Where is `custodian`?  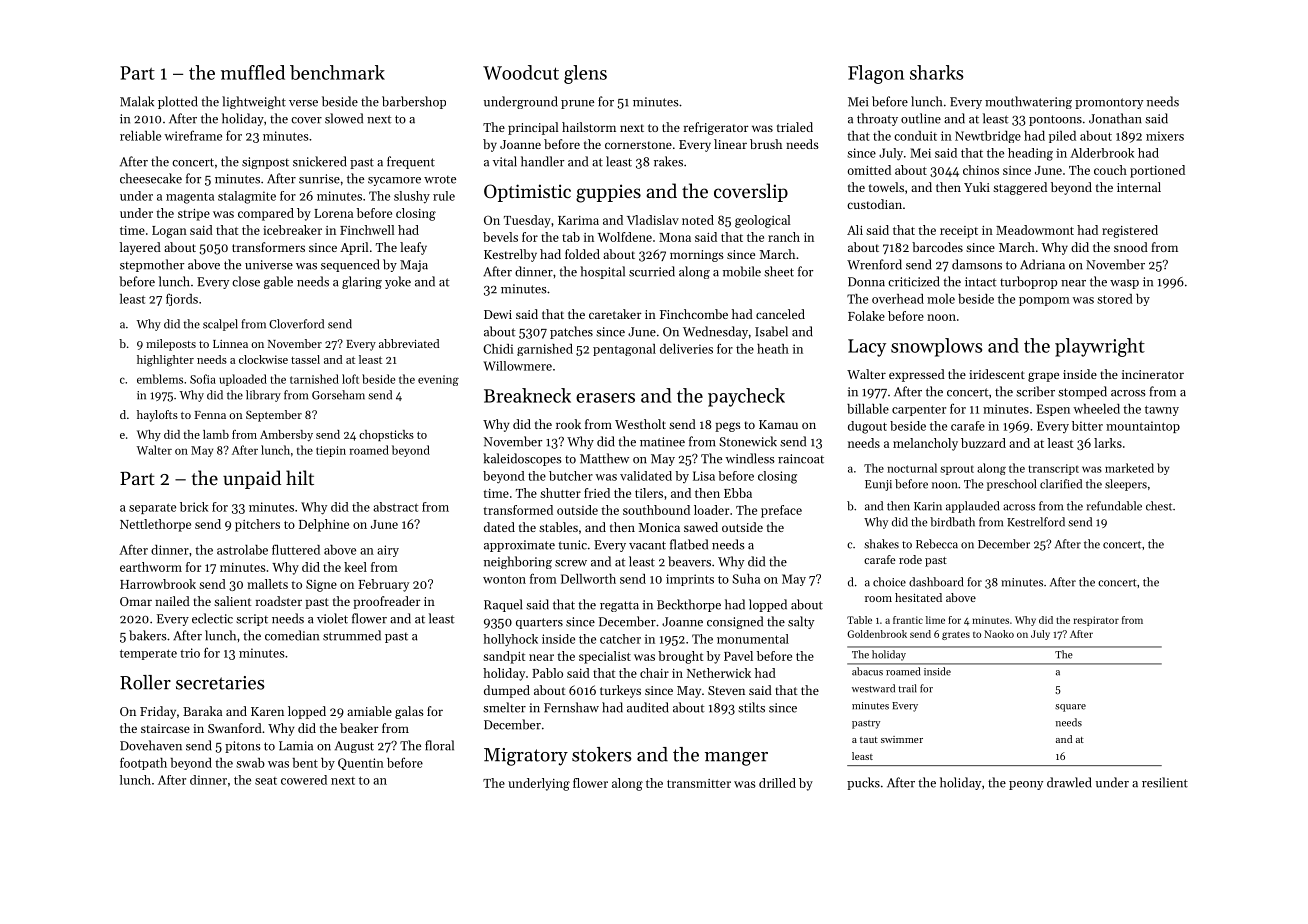
custodian is located at coordinates (874, 204).
